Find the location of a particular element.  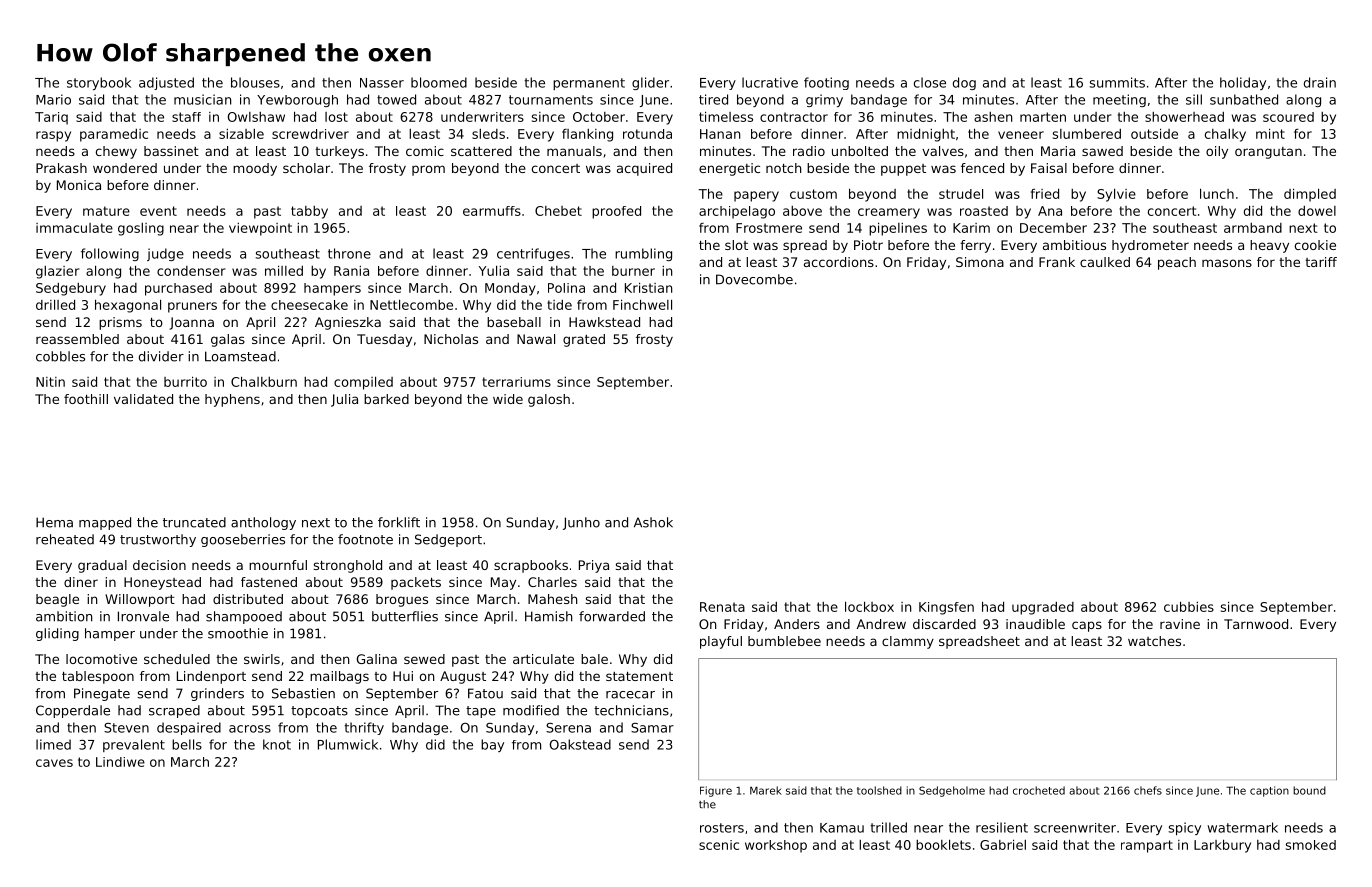

footnote is located at coordinates (365, 539).
